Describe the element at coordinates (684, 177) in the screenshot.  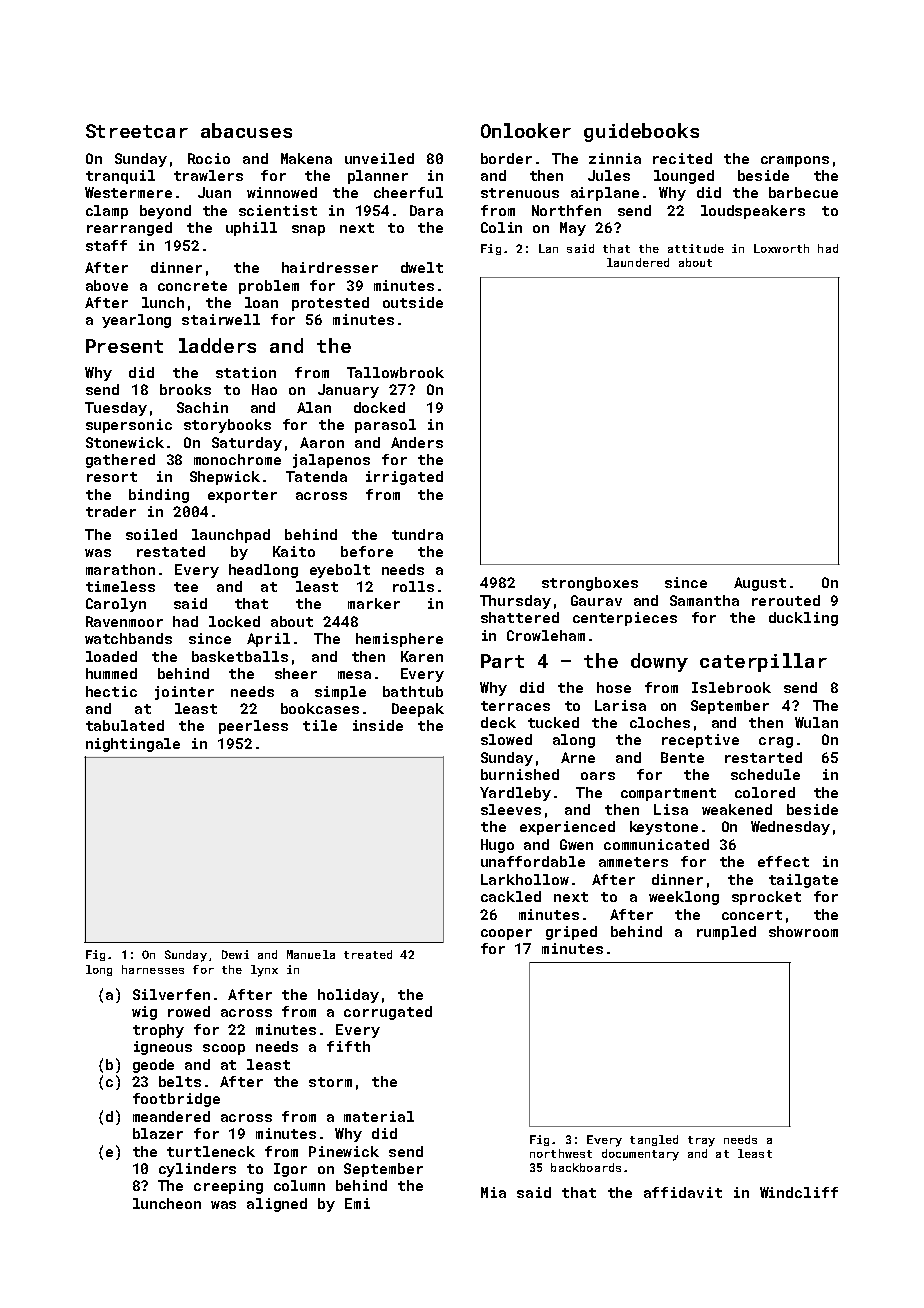
I see `lounged` at that location.
